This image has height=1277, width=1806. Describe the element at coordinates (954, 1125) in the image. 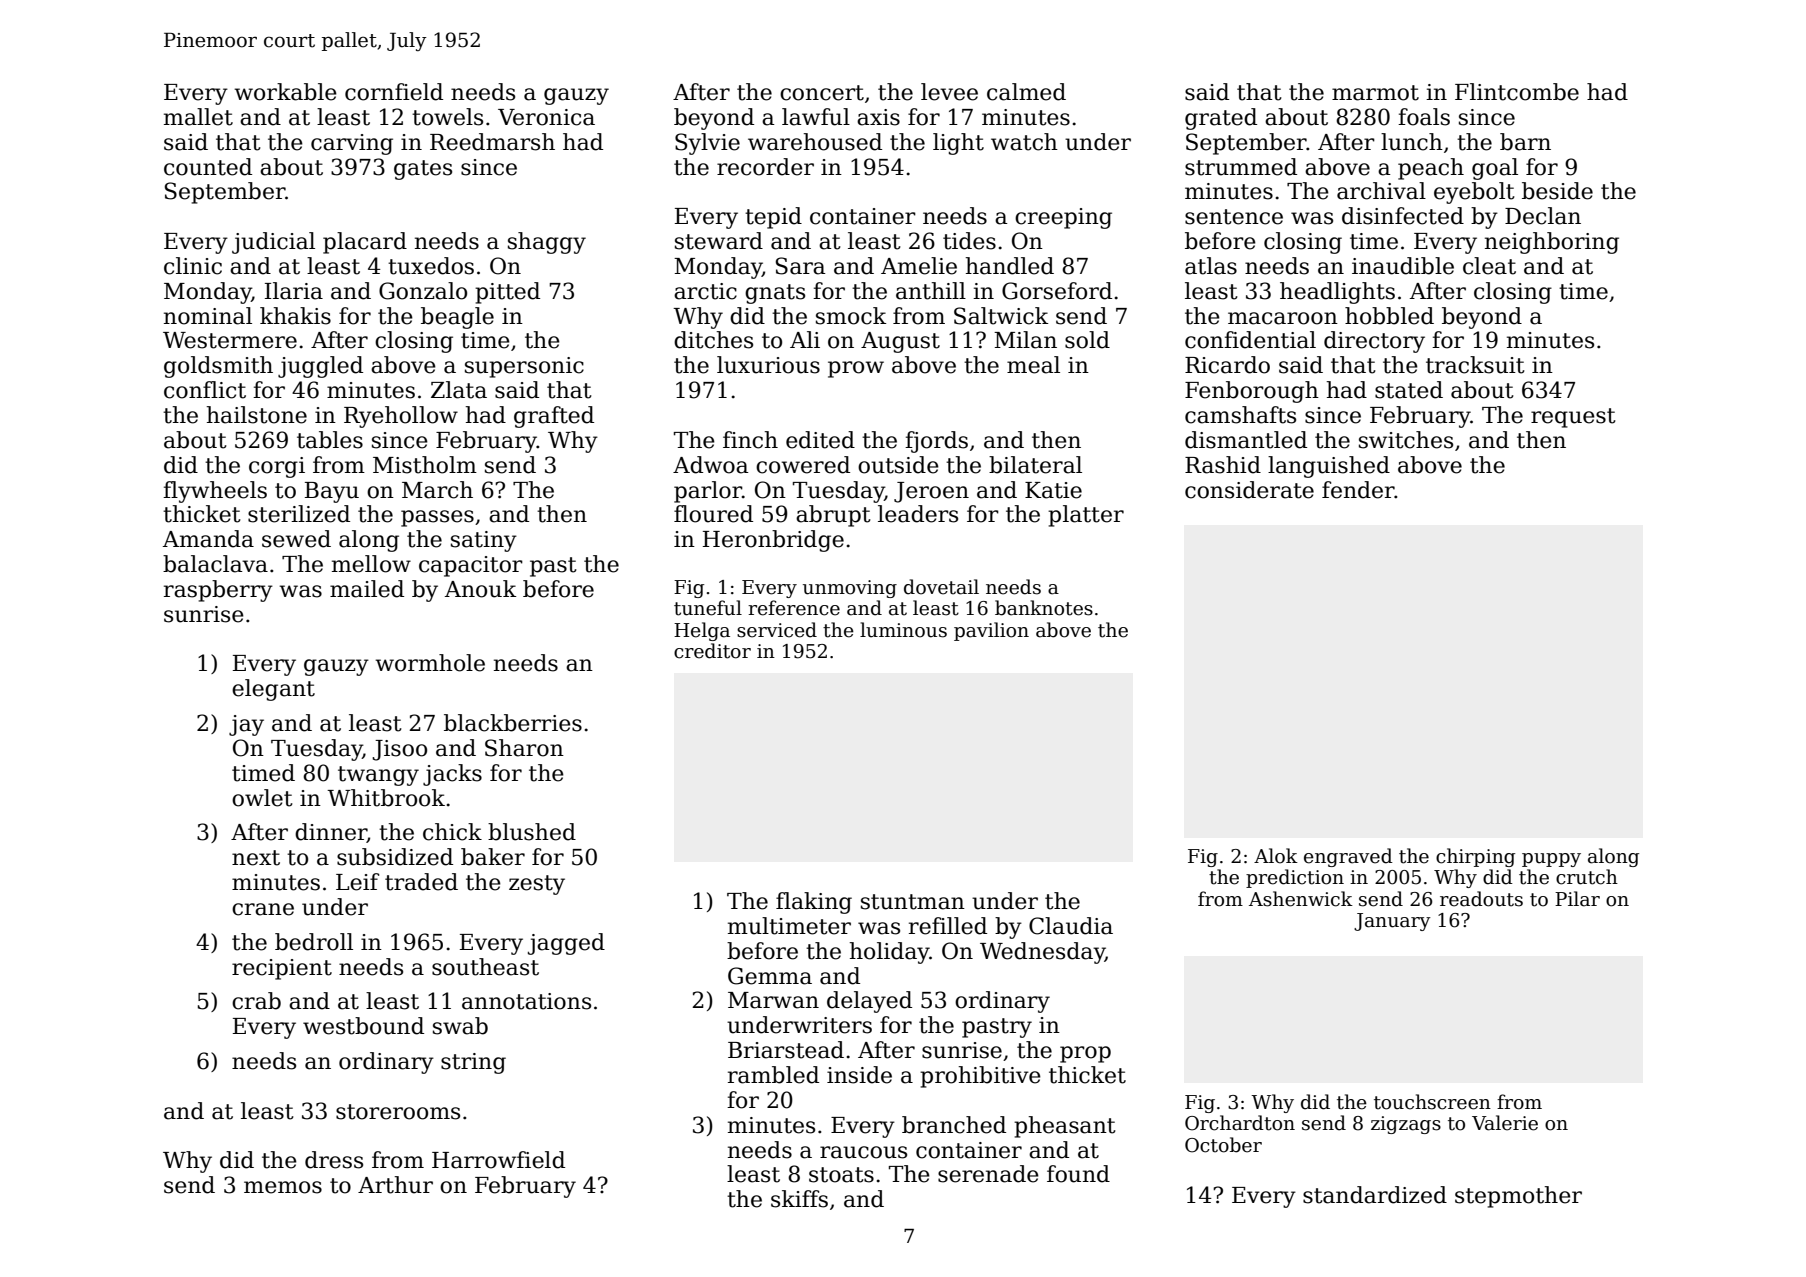

I see `branched` at that location.
